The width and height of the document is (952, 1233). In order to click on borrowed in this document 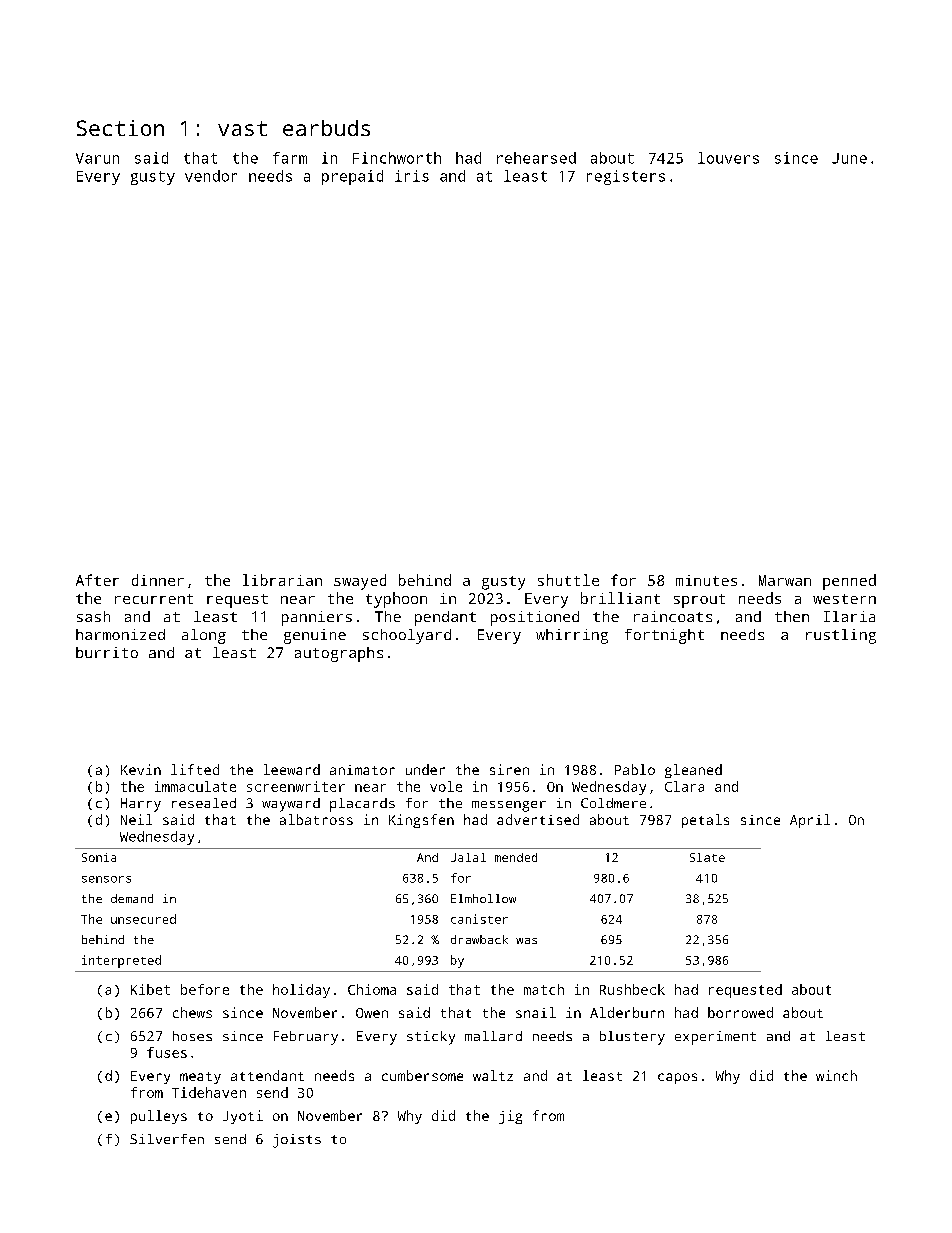, I will do `click(740, 1012)`.
